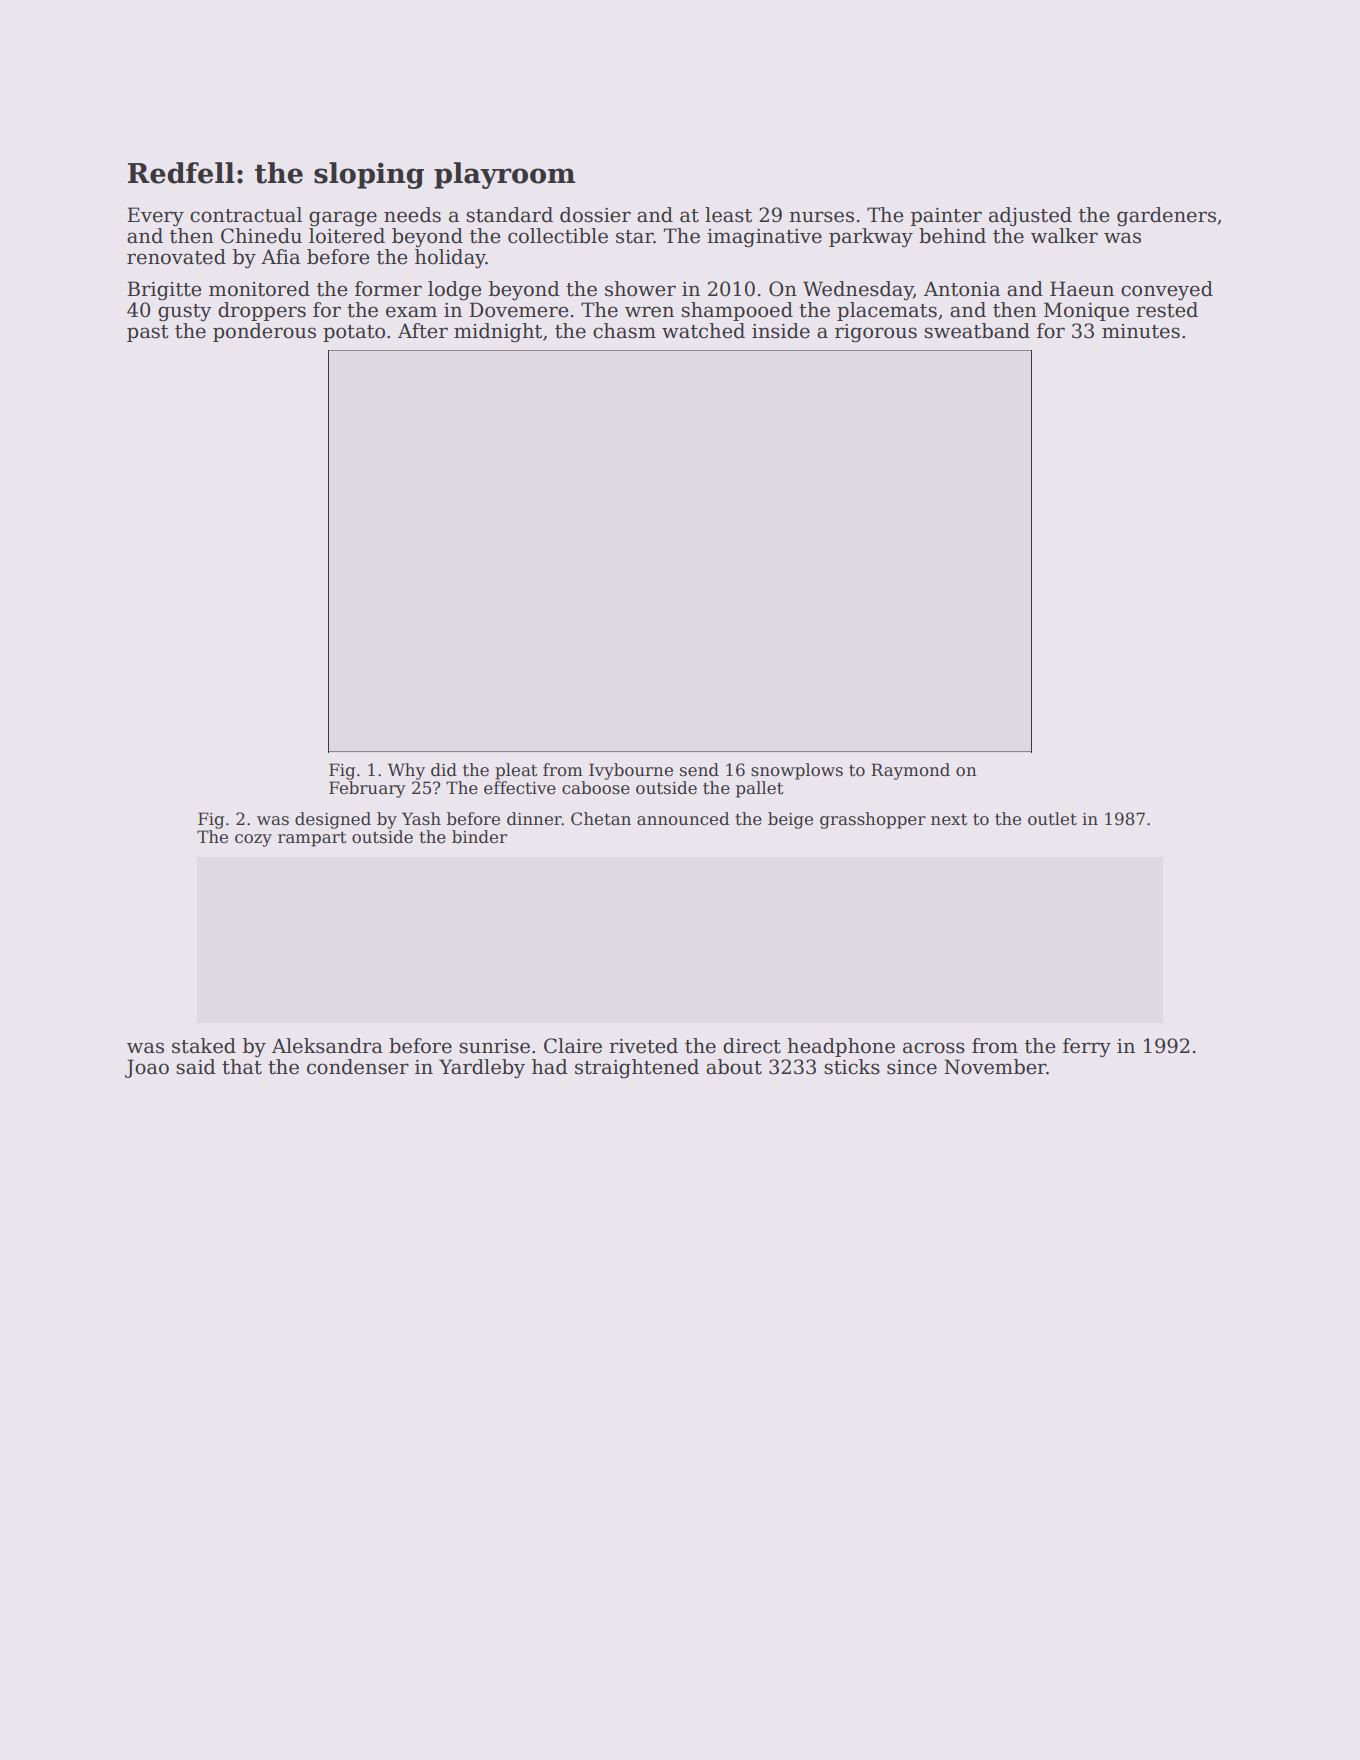  Describe the element at coordinates (601, 819) in the screenshot. I see `Chetan` at that location.
